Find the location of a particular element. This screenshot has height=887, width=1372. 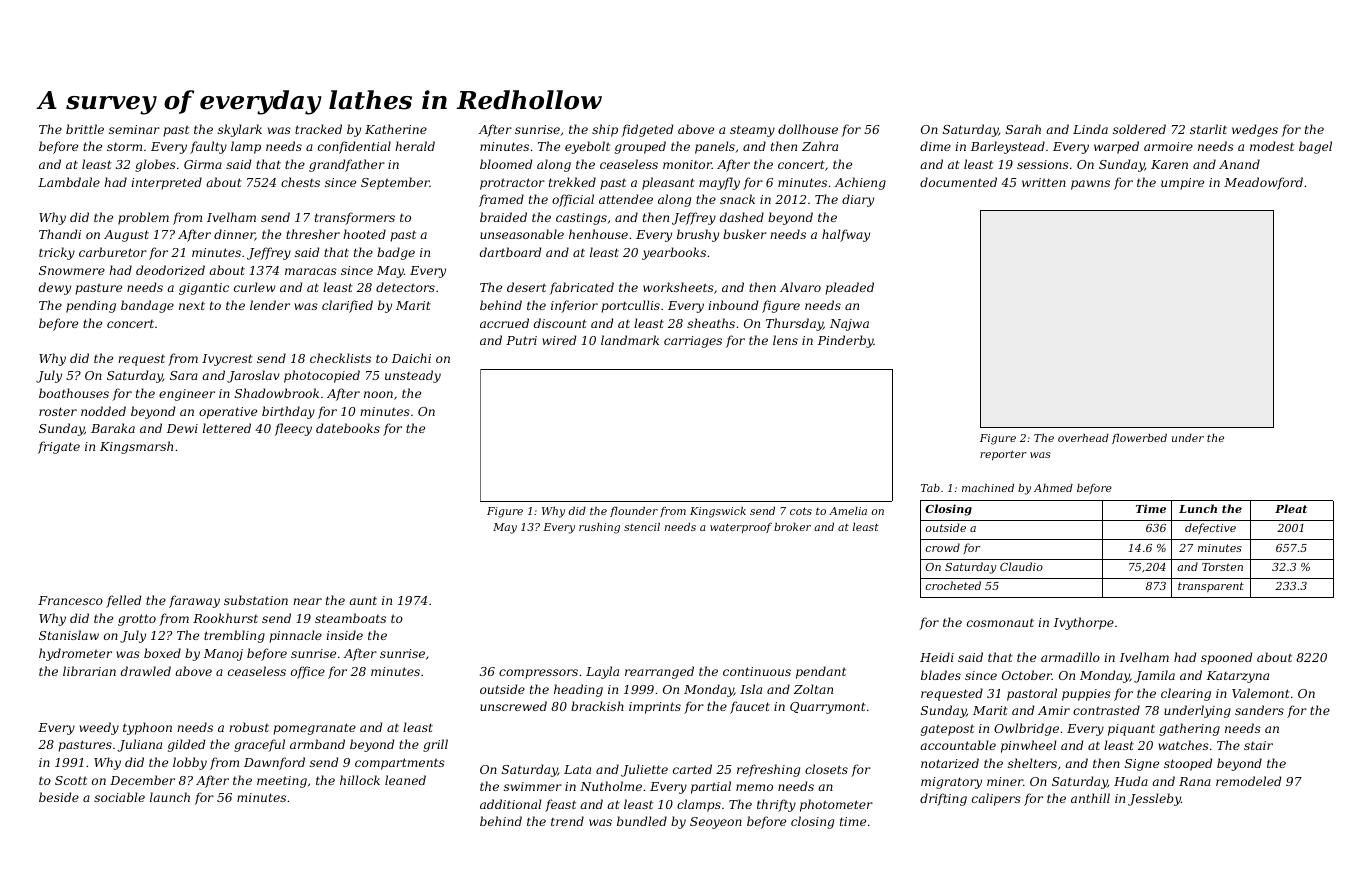

dashed is located at coordinates (742, 217).
